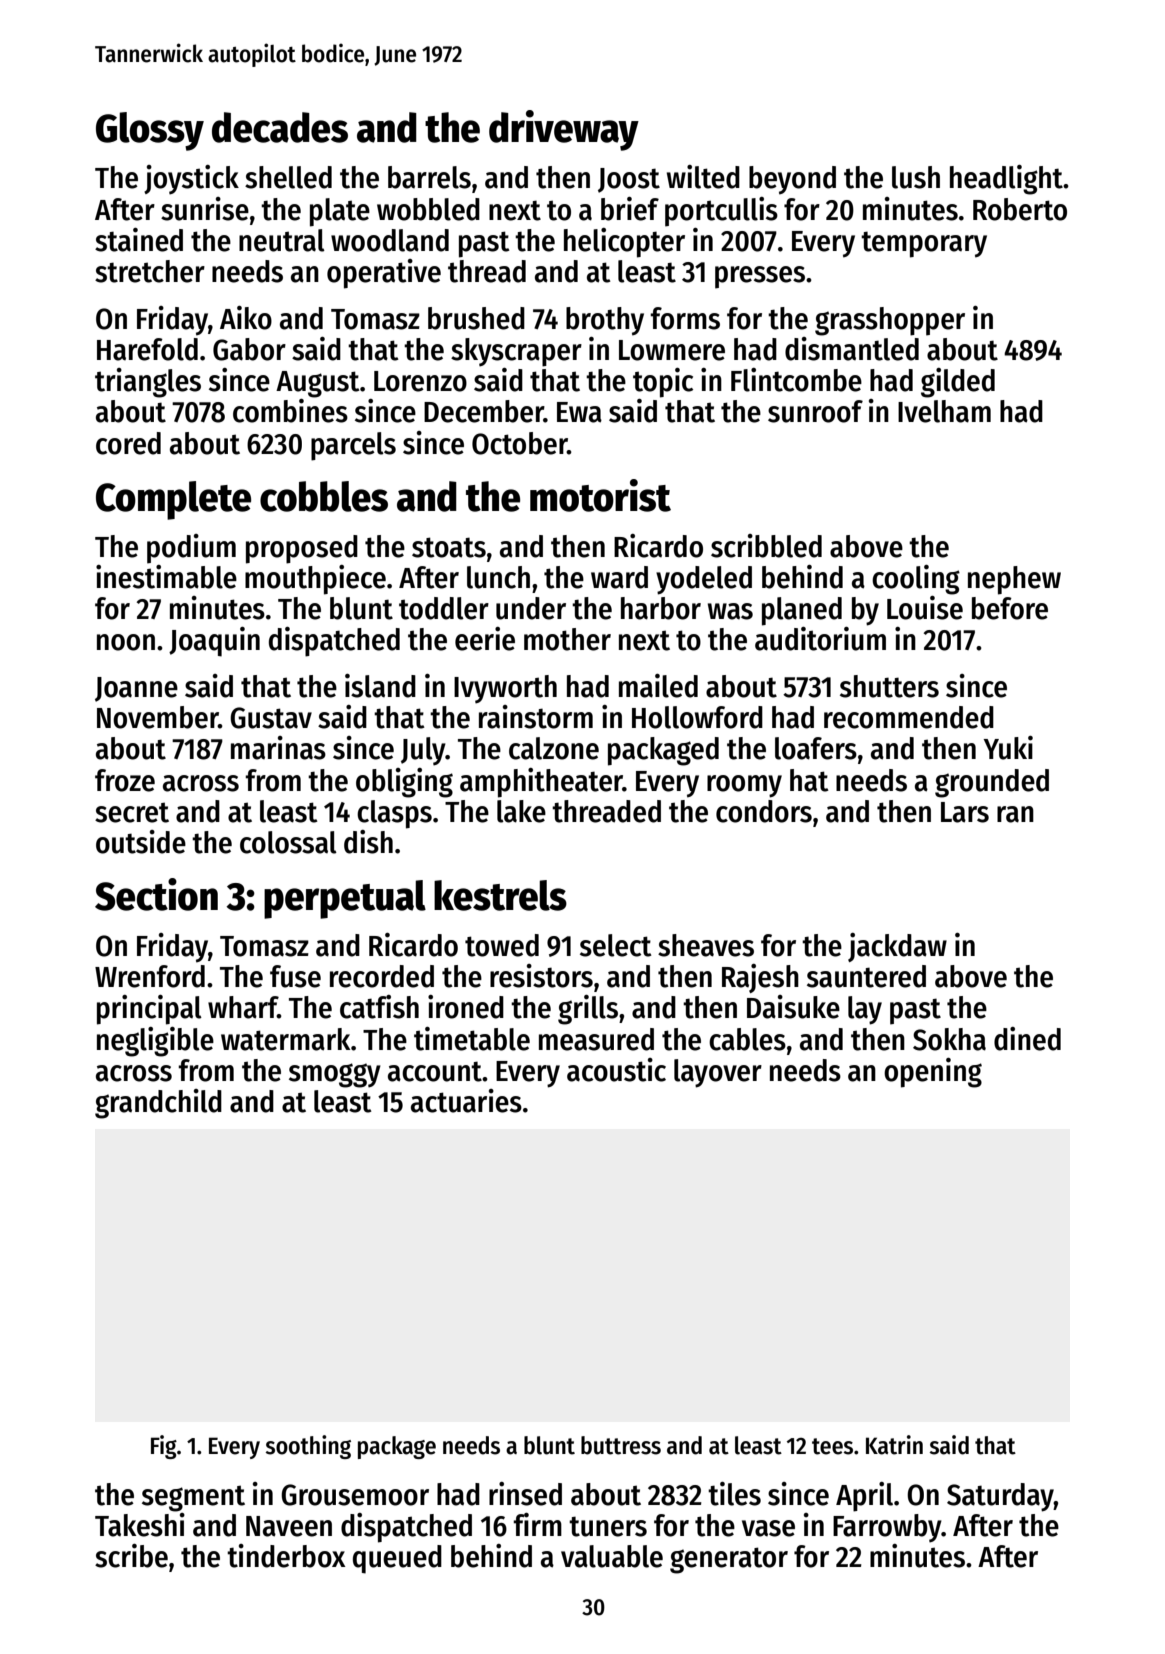  What do you see at coordinates (909, 717) in the document?
I see `recommended` at bounding box center [909, 717].
